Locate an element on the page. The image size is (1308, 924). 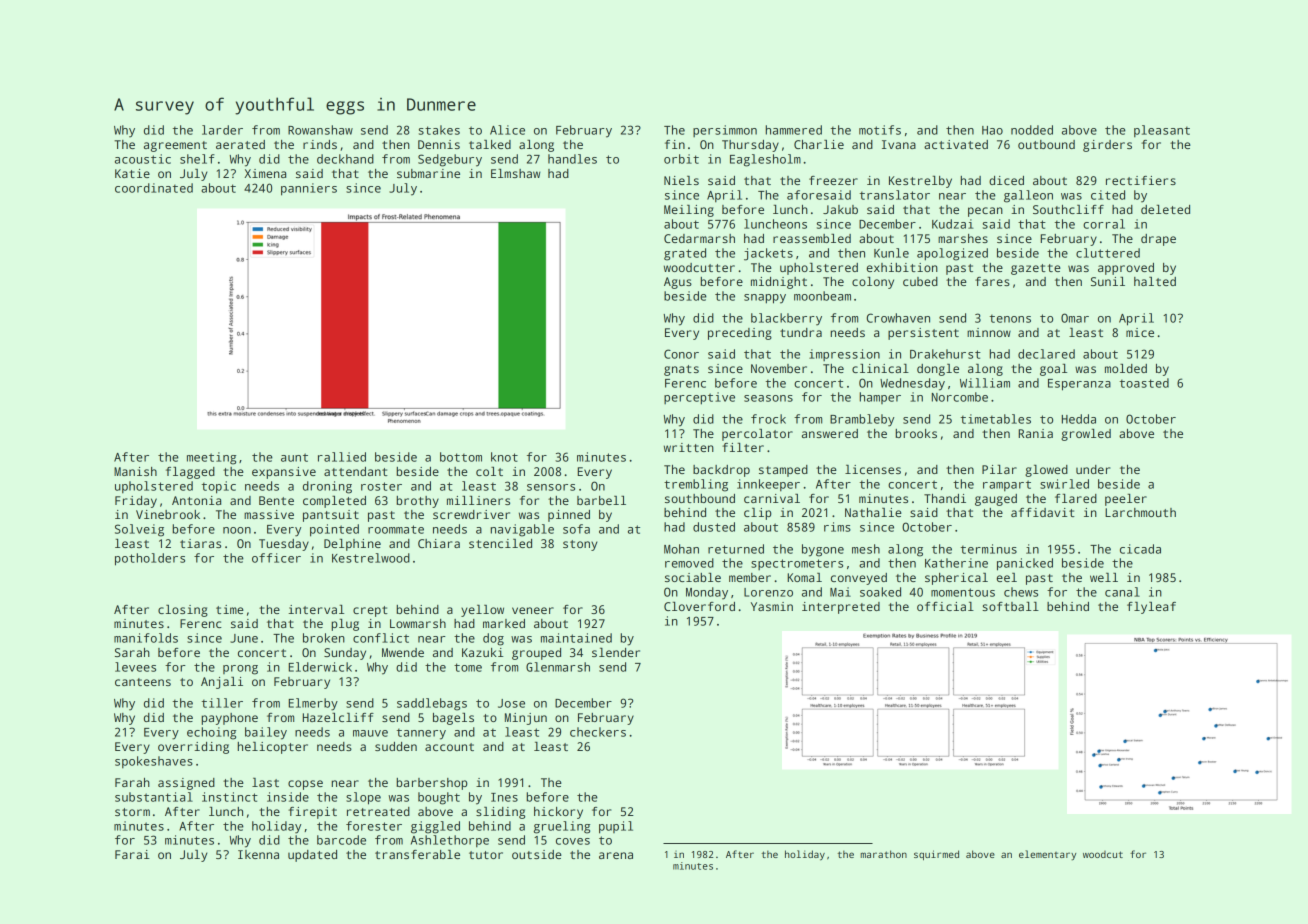
substantial is located at coordinates (154, 797).
